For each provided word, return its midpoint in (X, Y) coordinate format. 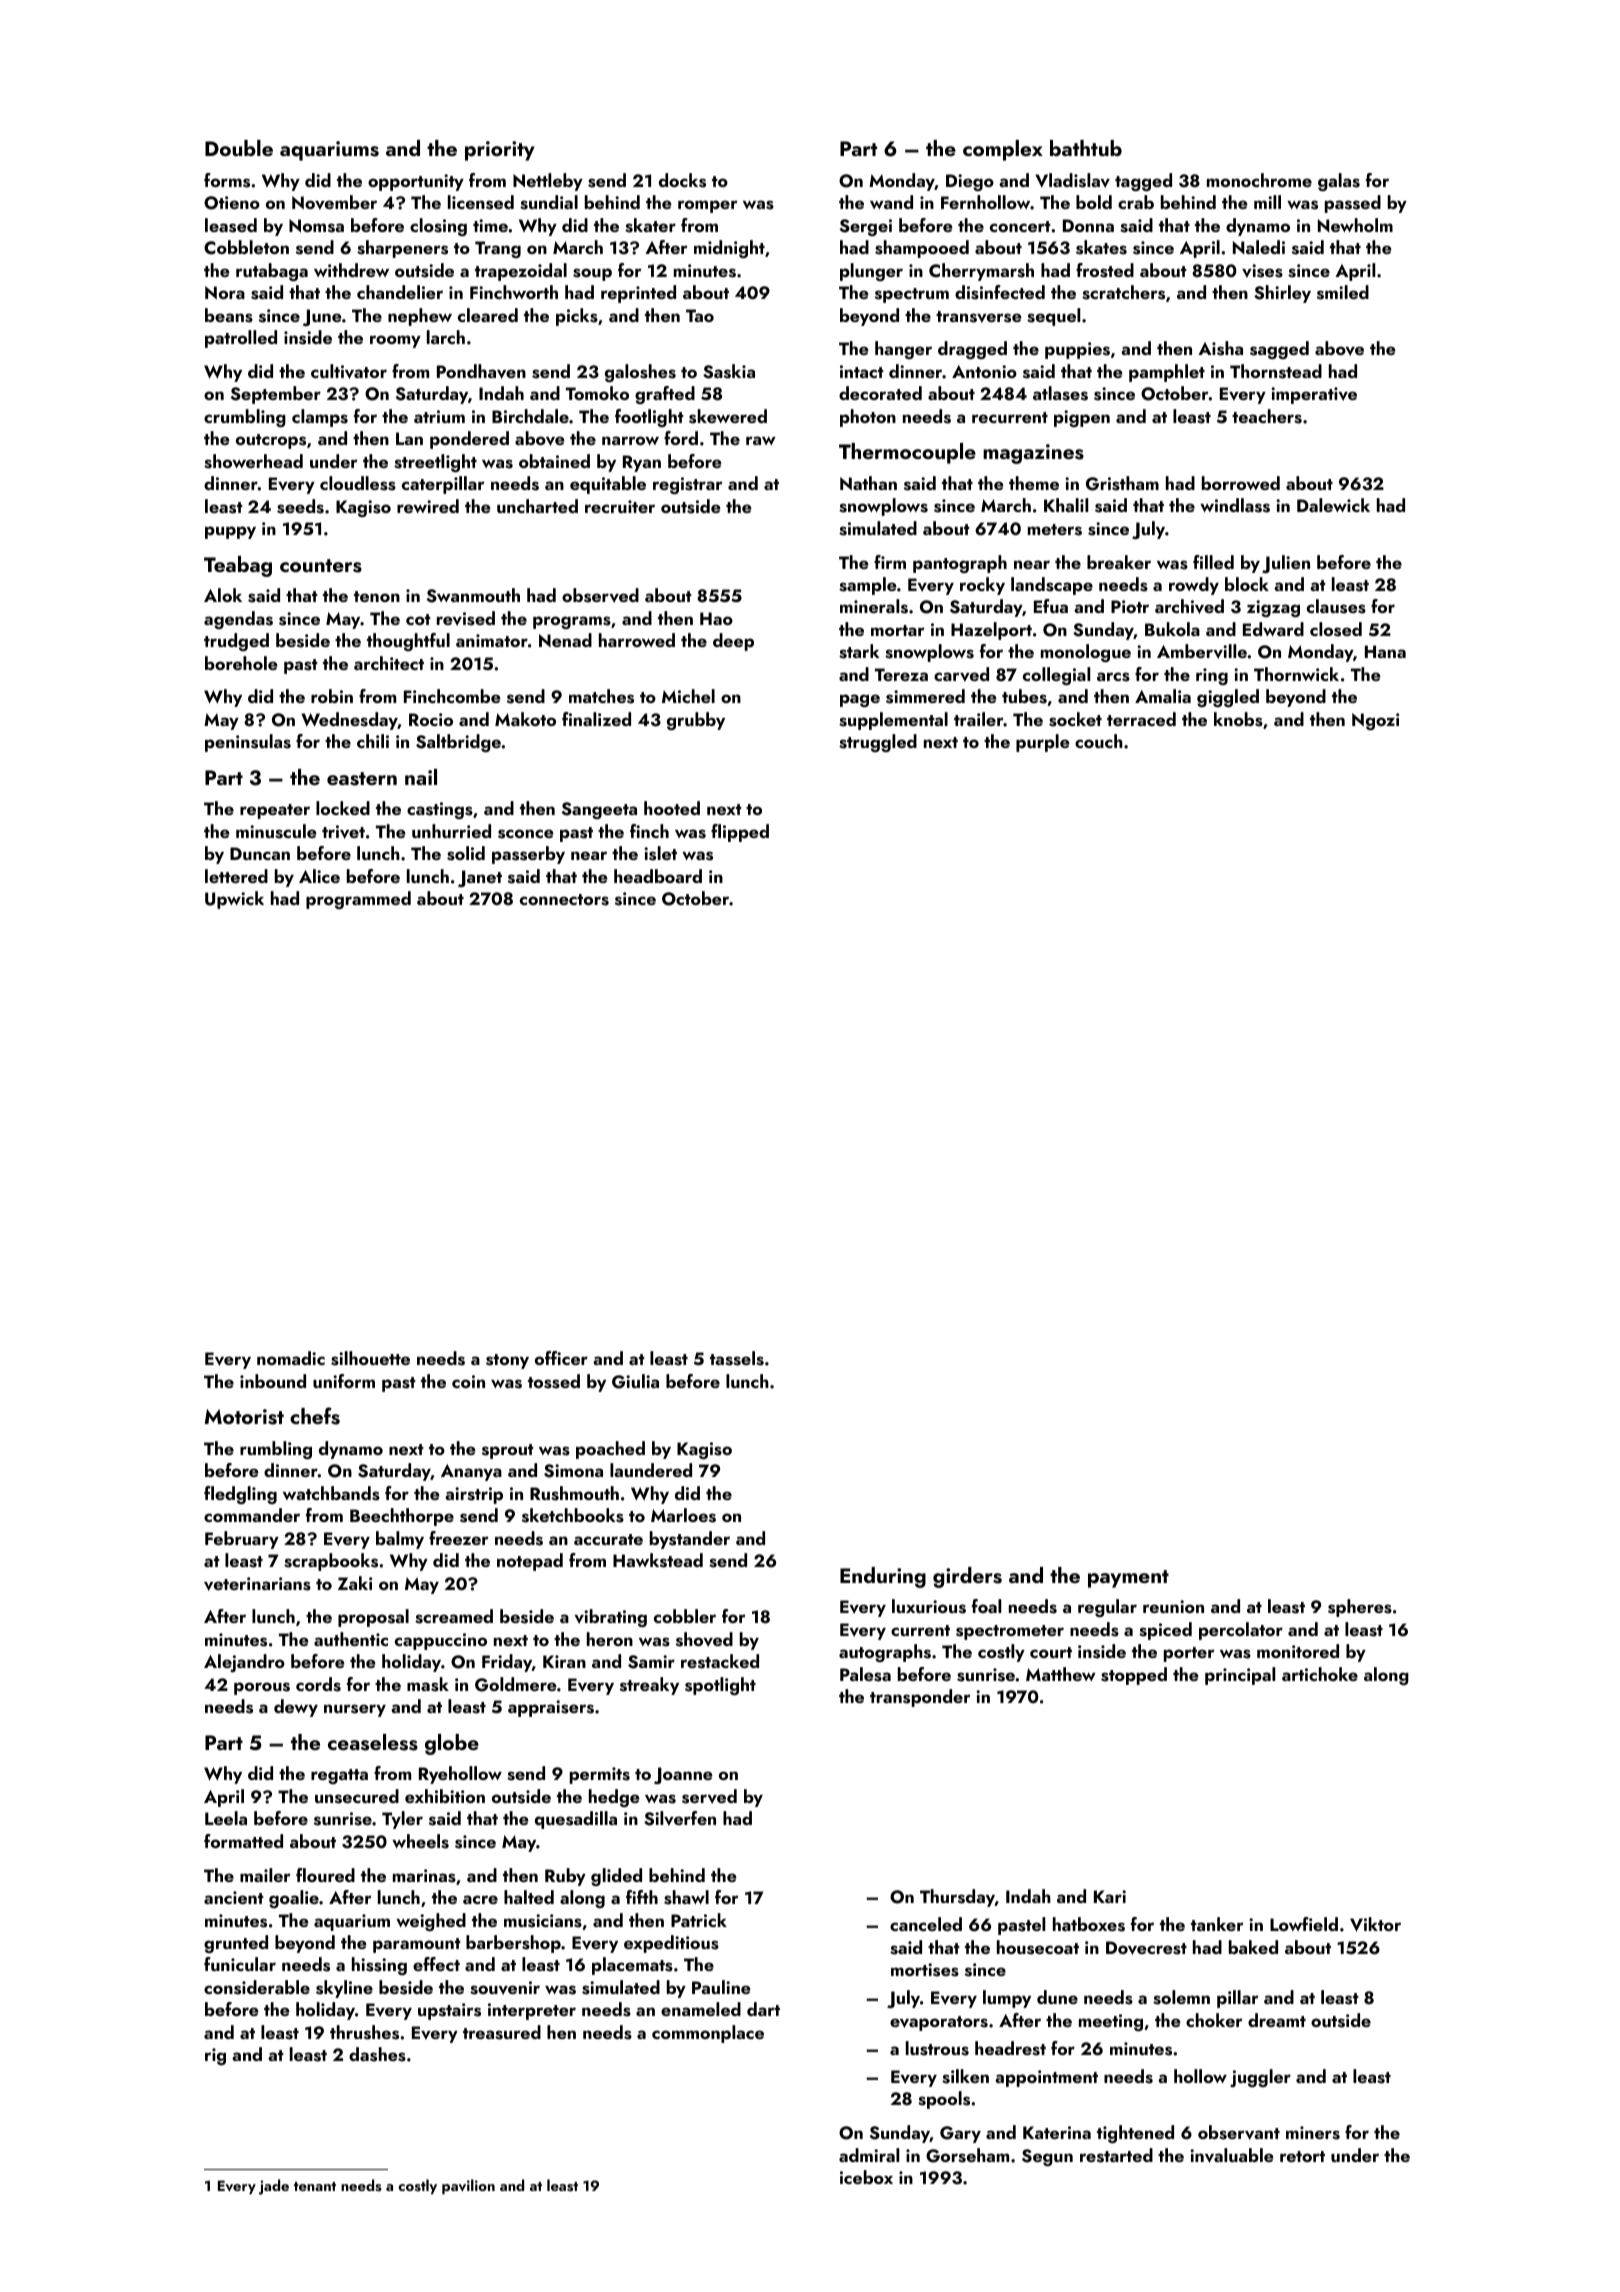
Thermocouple (907, 453)
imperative (1314, 395)
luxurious (929, 1606)
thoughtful (408, 642)
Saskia (729, 371)
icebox (866, 2177)
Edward (1273, 629)
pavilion (468, 2186)
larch (446, 337)
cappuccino (441, 1641)
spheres (1360, 1608)
